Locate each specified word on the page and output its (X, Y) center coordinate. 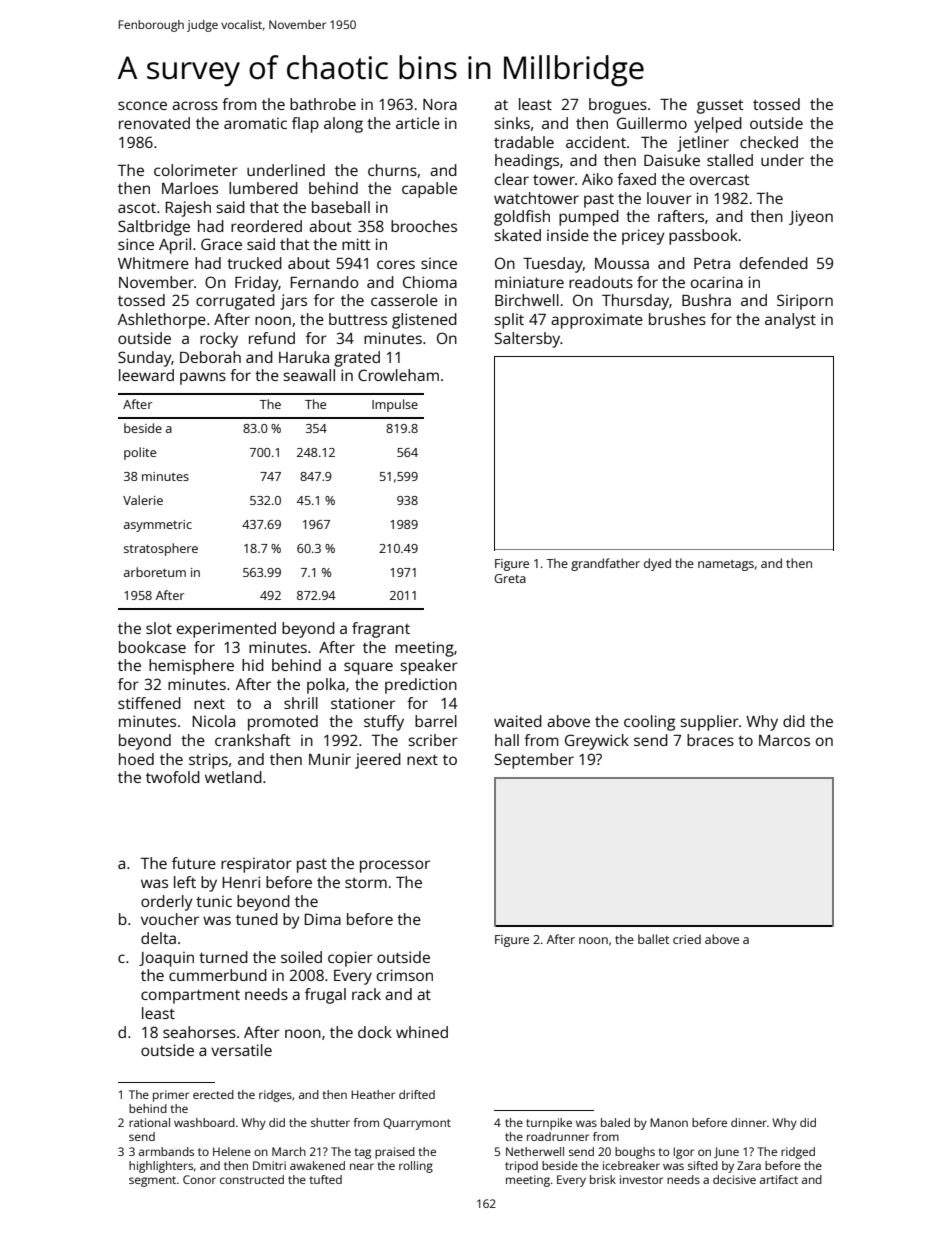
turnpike (549, 1124)
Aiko (597, 179)
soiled (301, 957)
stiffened (149, 703)
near (362, 1166)
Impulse (395, 405)
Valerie (143, 500)
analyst (790, 321)
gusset (720, 107)
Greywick (597, 742)
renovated (154, 123)
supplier (709, 723)
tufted (325, 1179)
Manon (669, 1122)
